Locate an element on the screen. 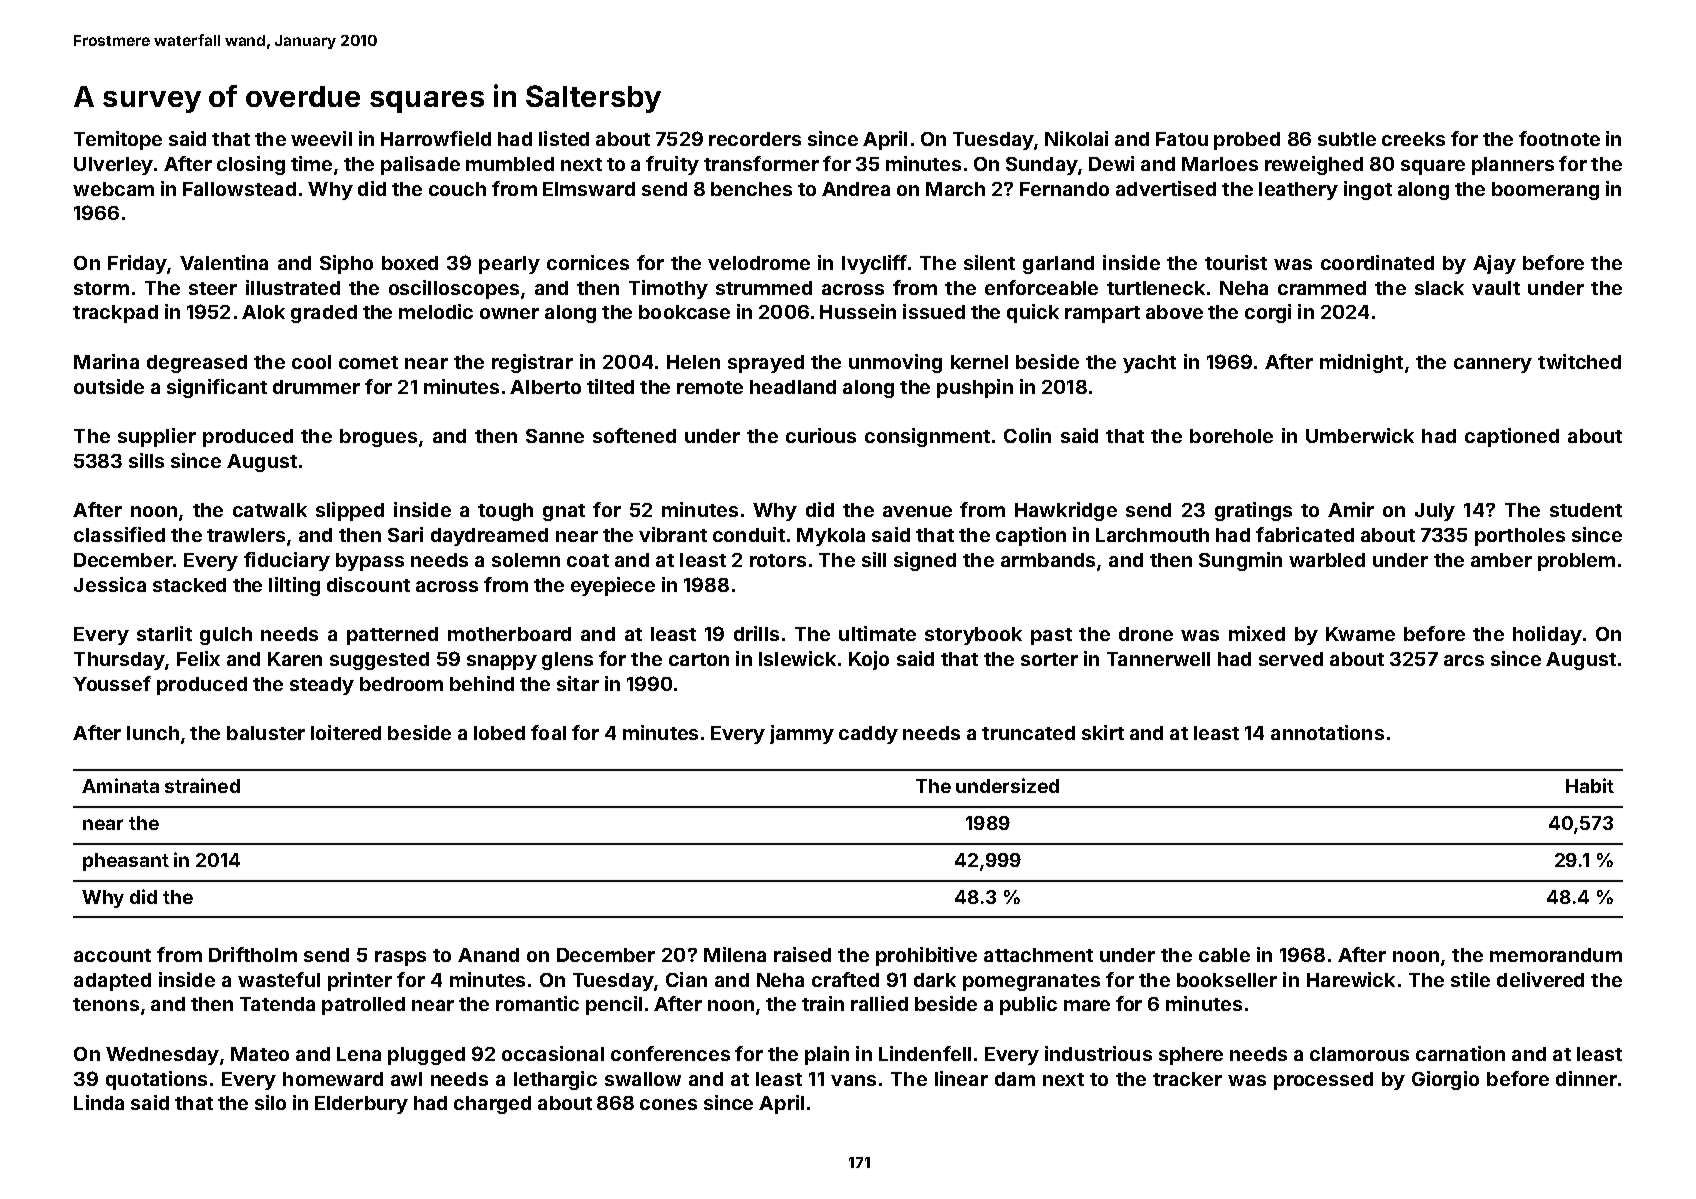 The image size is (1696, 1199). recorders is located at coordinates (755, 139).
